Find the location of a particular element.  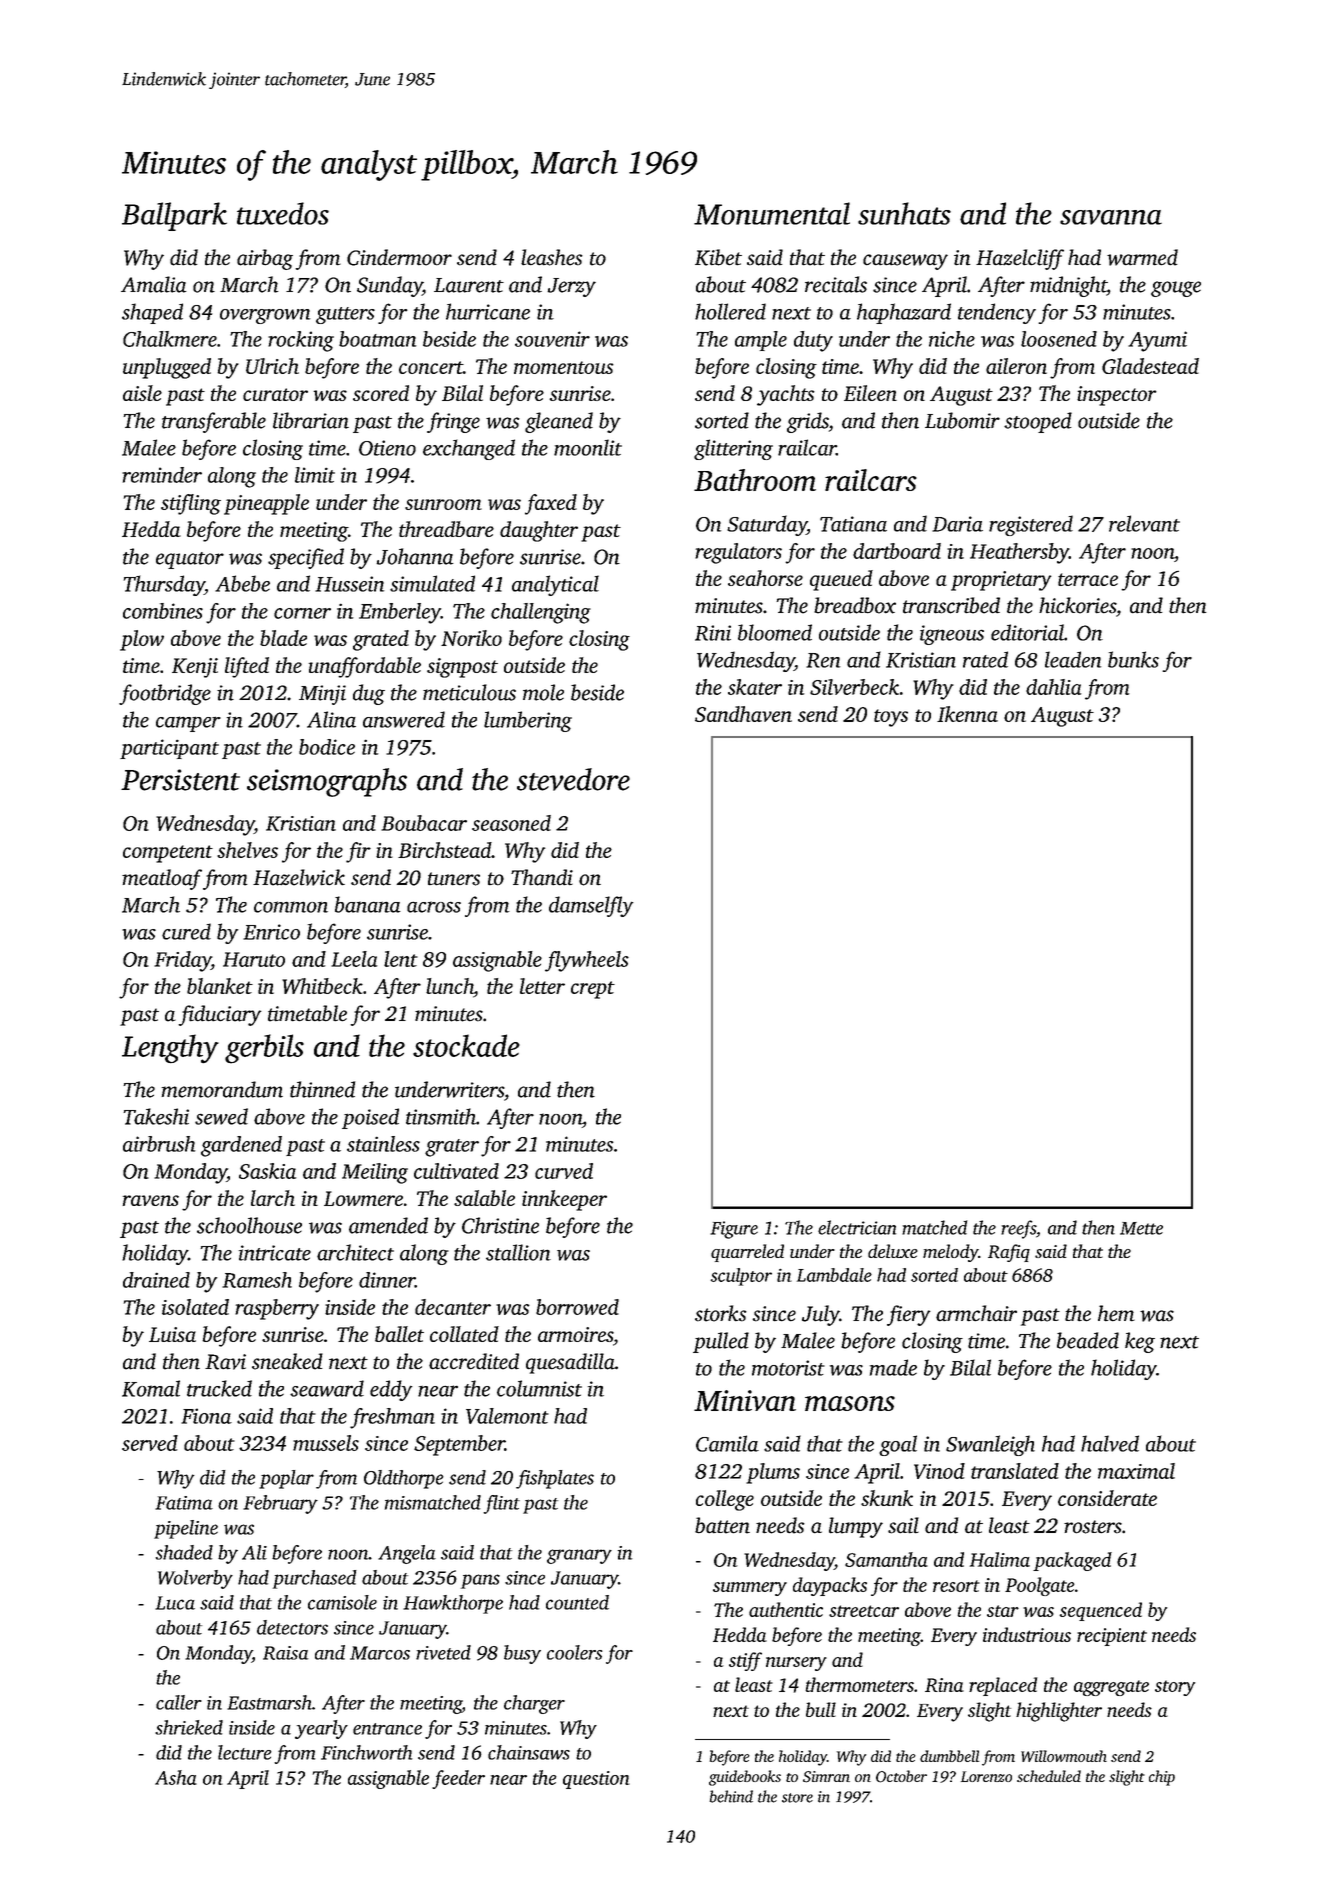

Ikenna is located at coordinates (967, 714).
